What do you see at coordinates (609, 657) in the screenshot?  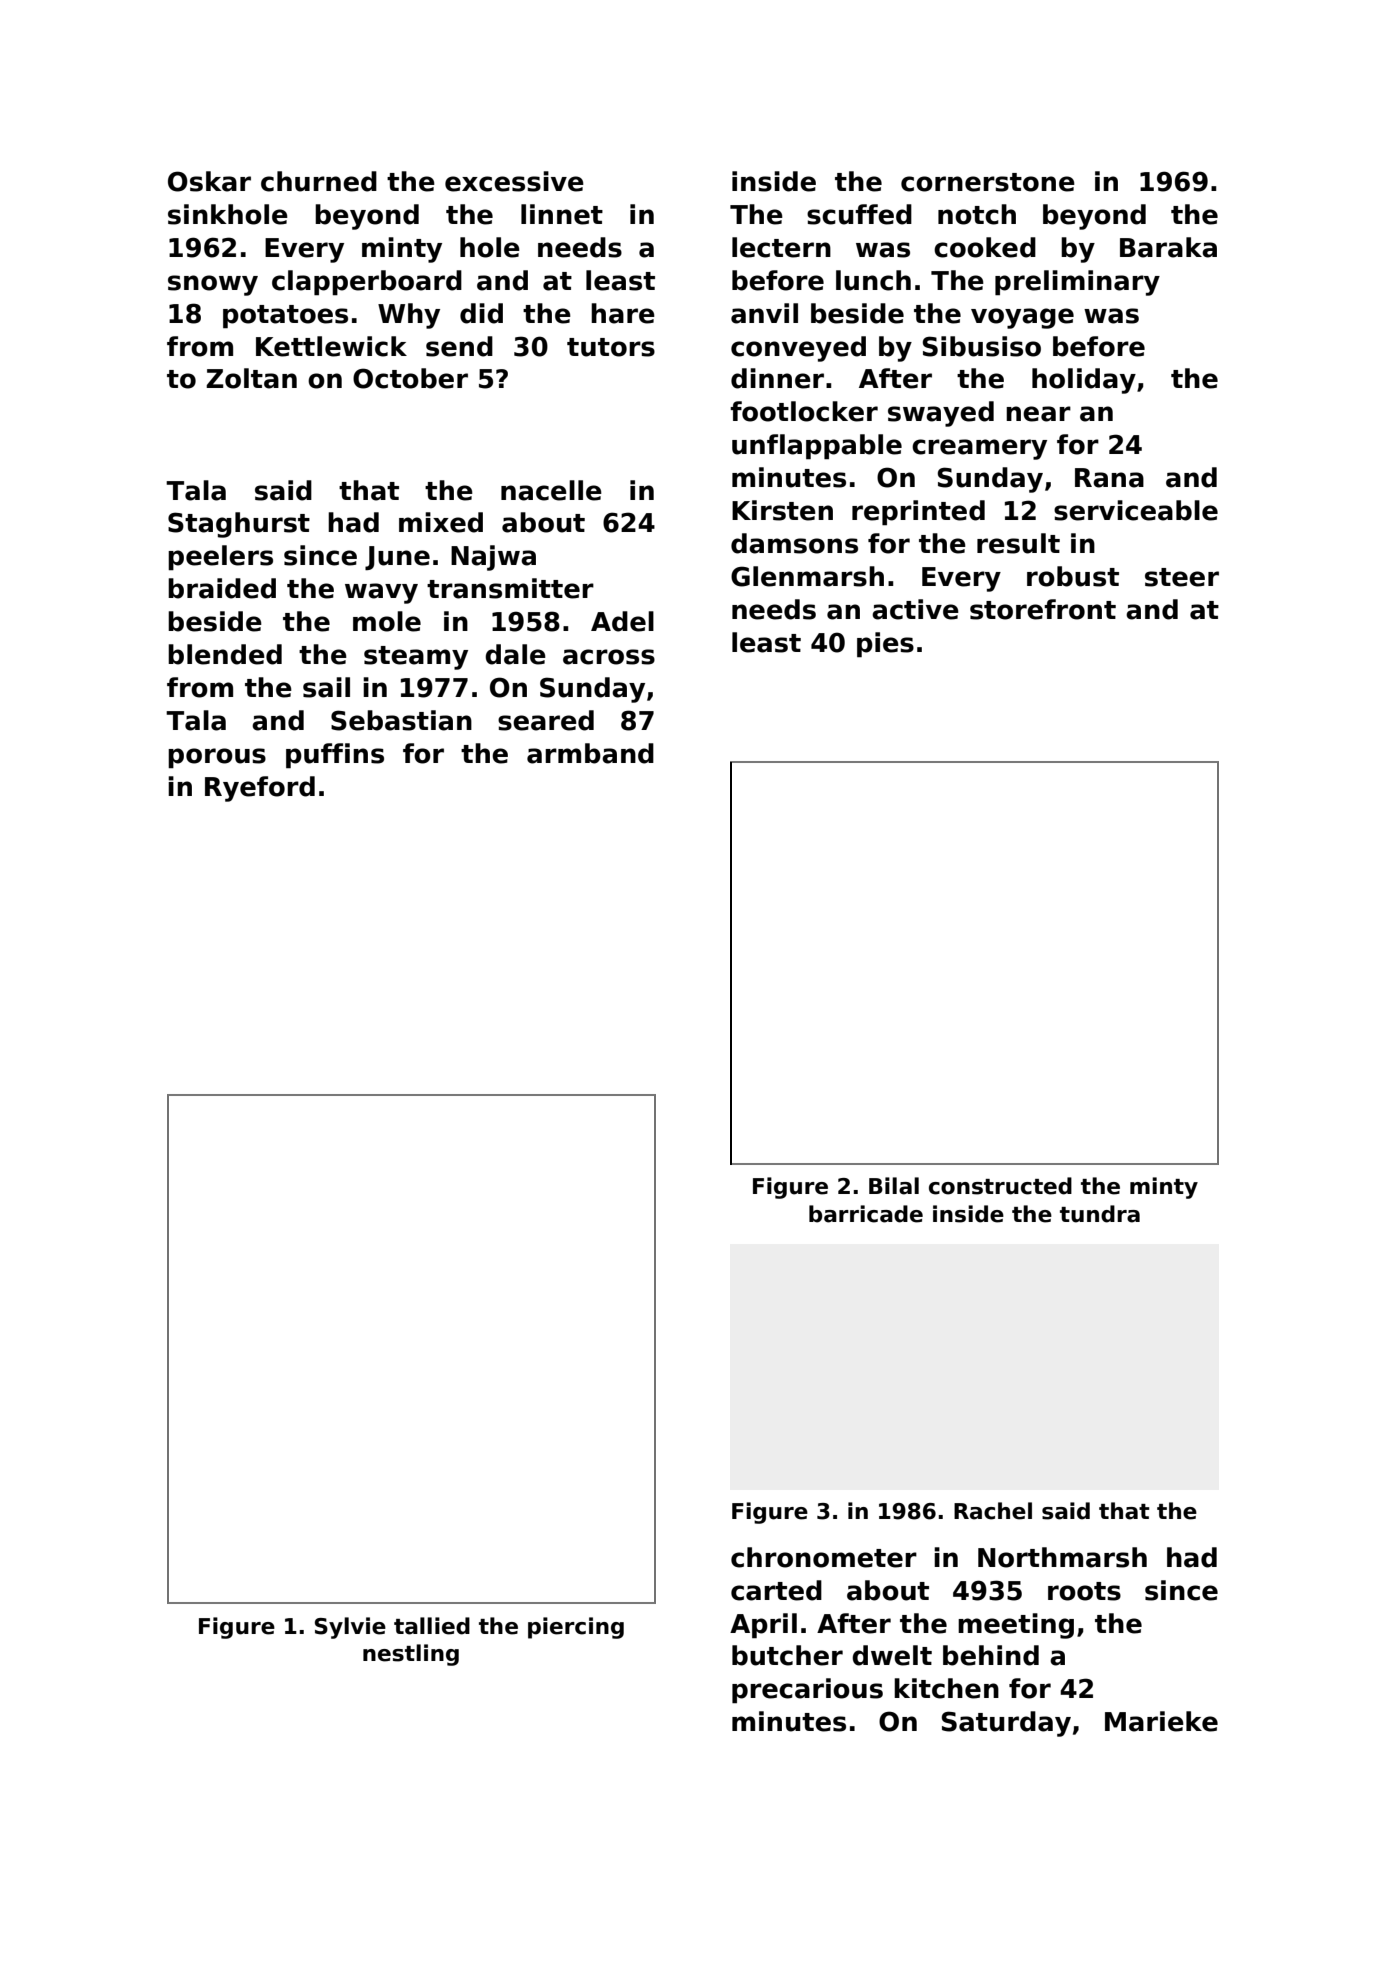 I see `across` at bounding box center [609, 657].
